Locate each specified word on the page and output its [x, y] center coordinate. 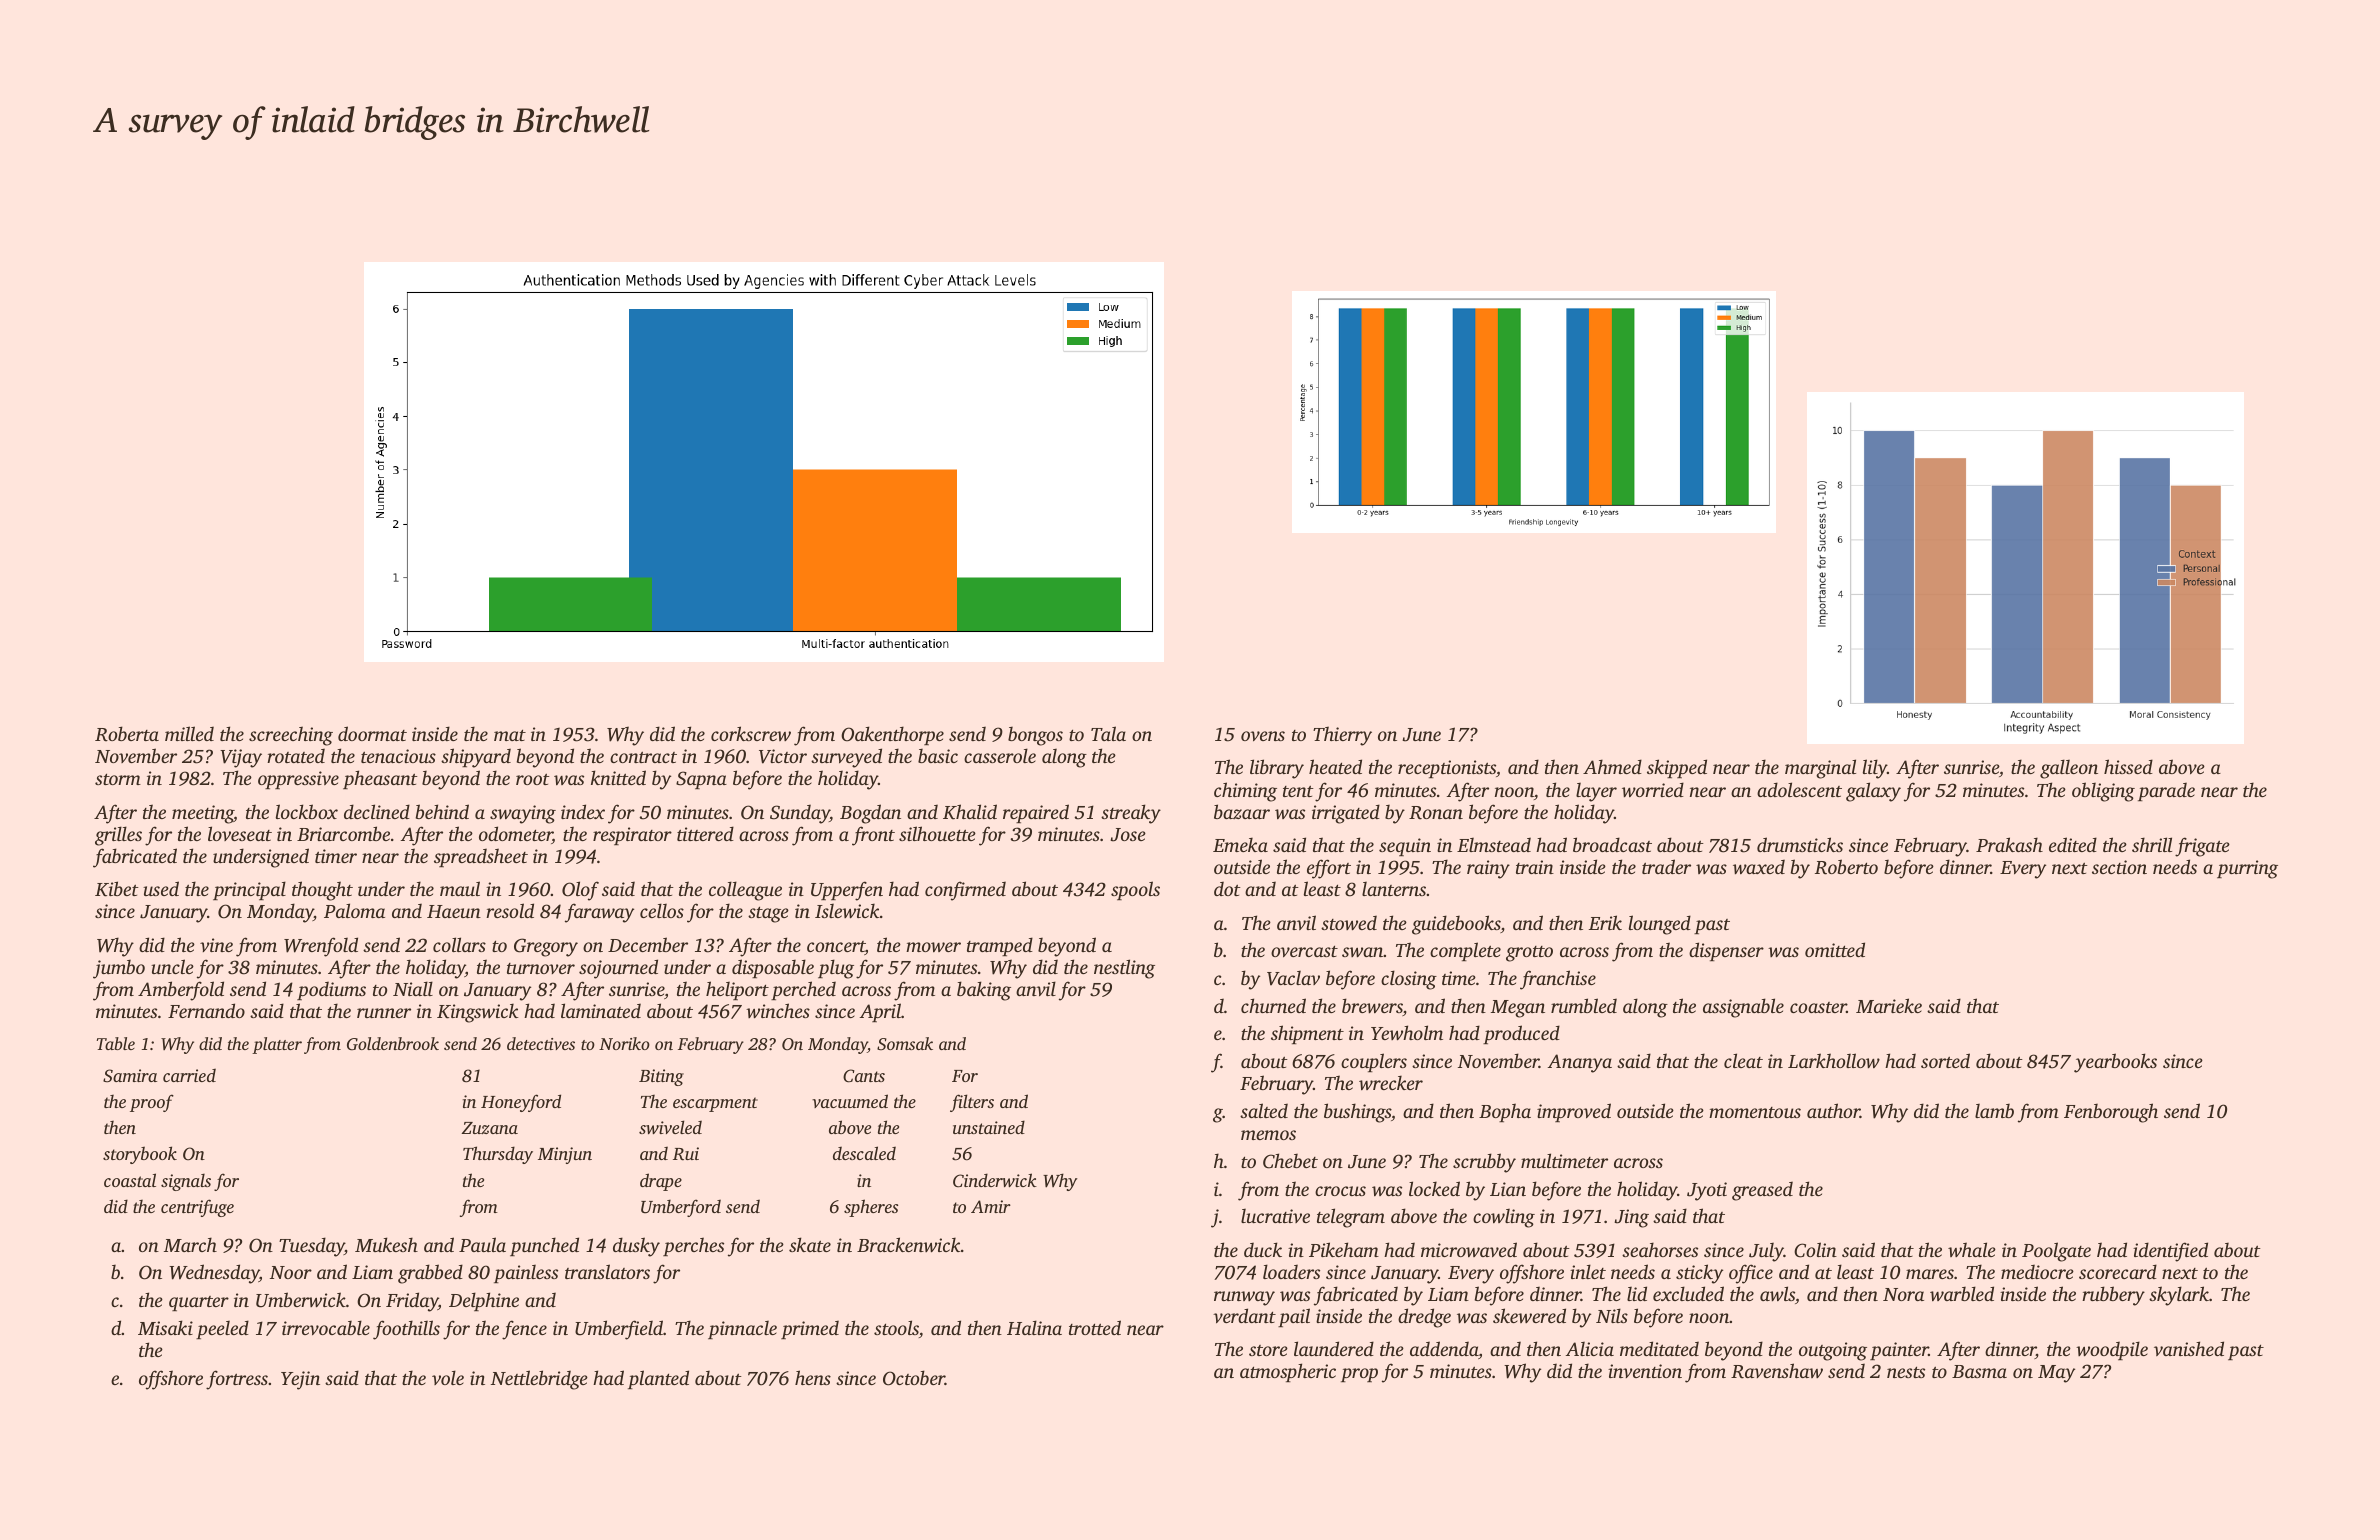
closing [1409, 980]
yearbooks [2115, 1063]
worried [1653, 789]
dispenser [1726, 951]
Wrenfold [321, 947]
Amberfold [181, 991]
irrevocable [326, 1327]
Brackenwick [909, 1244]
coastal [130, 1180]
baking [984, 991]
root [533, 779]
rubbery [2113, 1296]
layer [1596, 792]
